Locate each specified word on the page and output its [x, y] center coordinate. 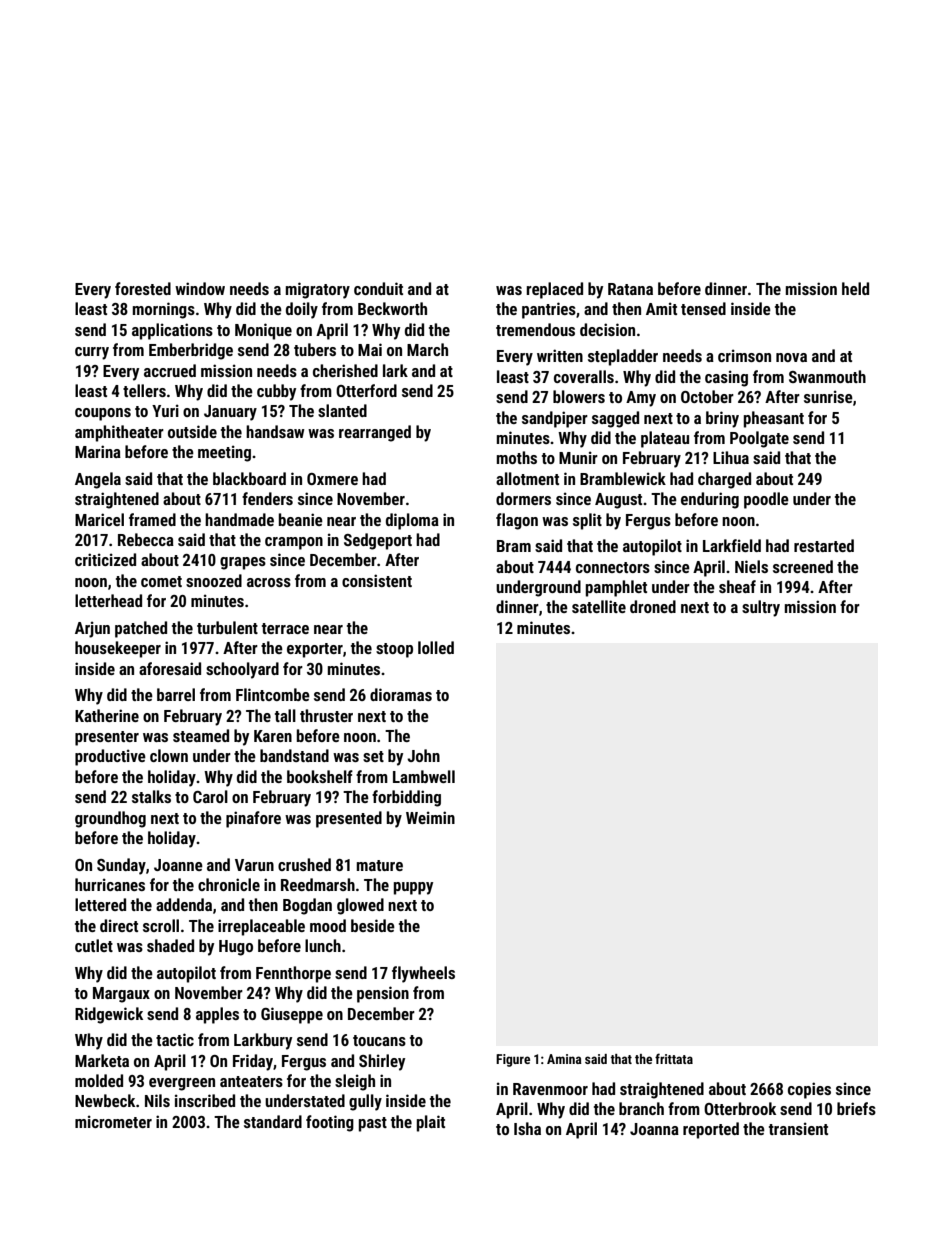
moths [517, 457]
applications [172, 331]
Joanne [178, 865]
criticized [105, 559]
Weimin [430, 817]
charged [724, 480]
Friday [253, 1062]
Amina [564, 1059]
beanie [301, 519]
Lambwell [424, 776]
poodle [766, 500]
